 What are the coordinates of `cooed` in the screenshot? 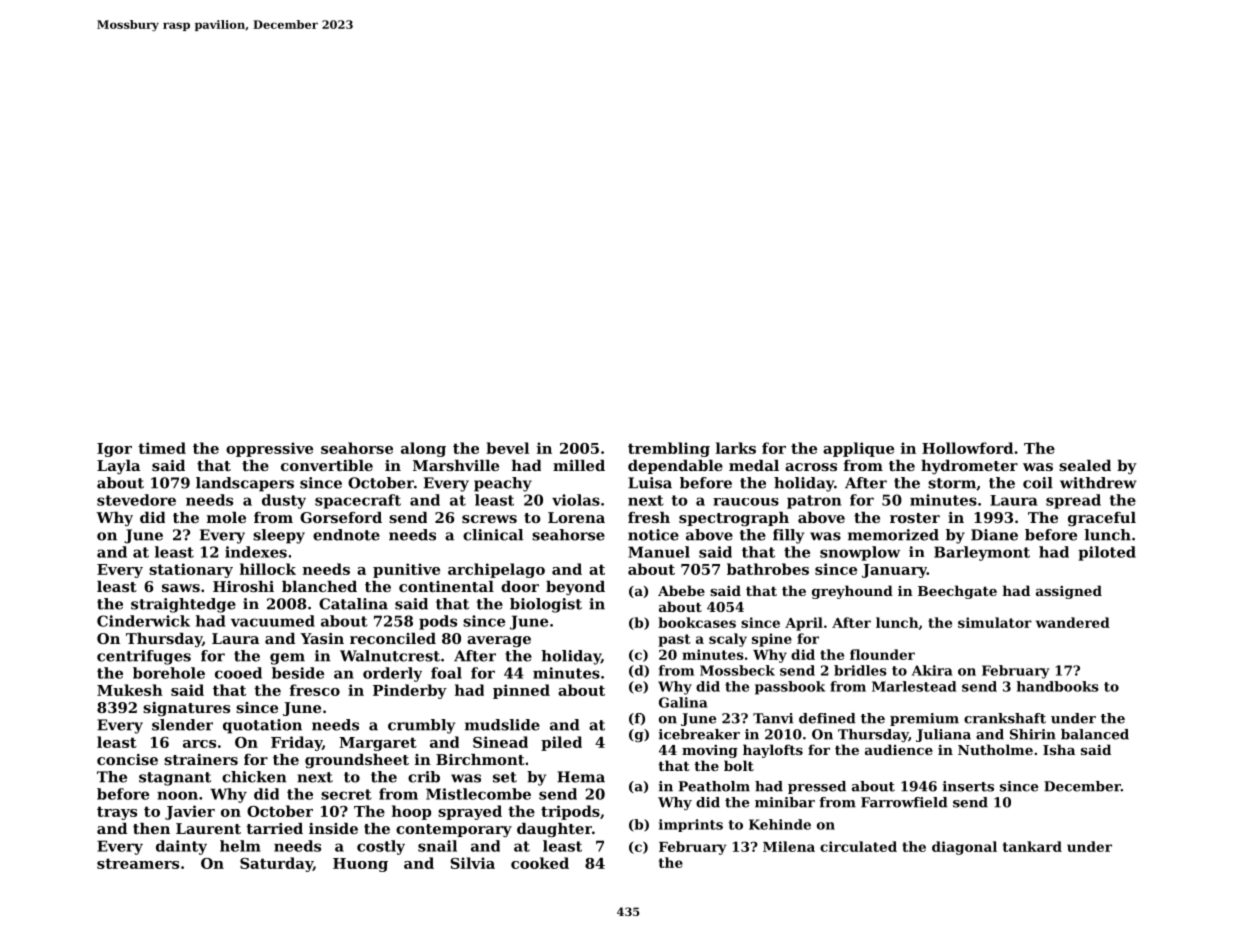 It's located at (238, 673).
